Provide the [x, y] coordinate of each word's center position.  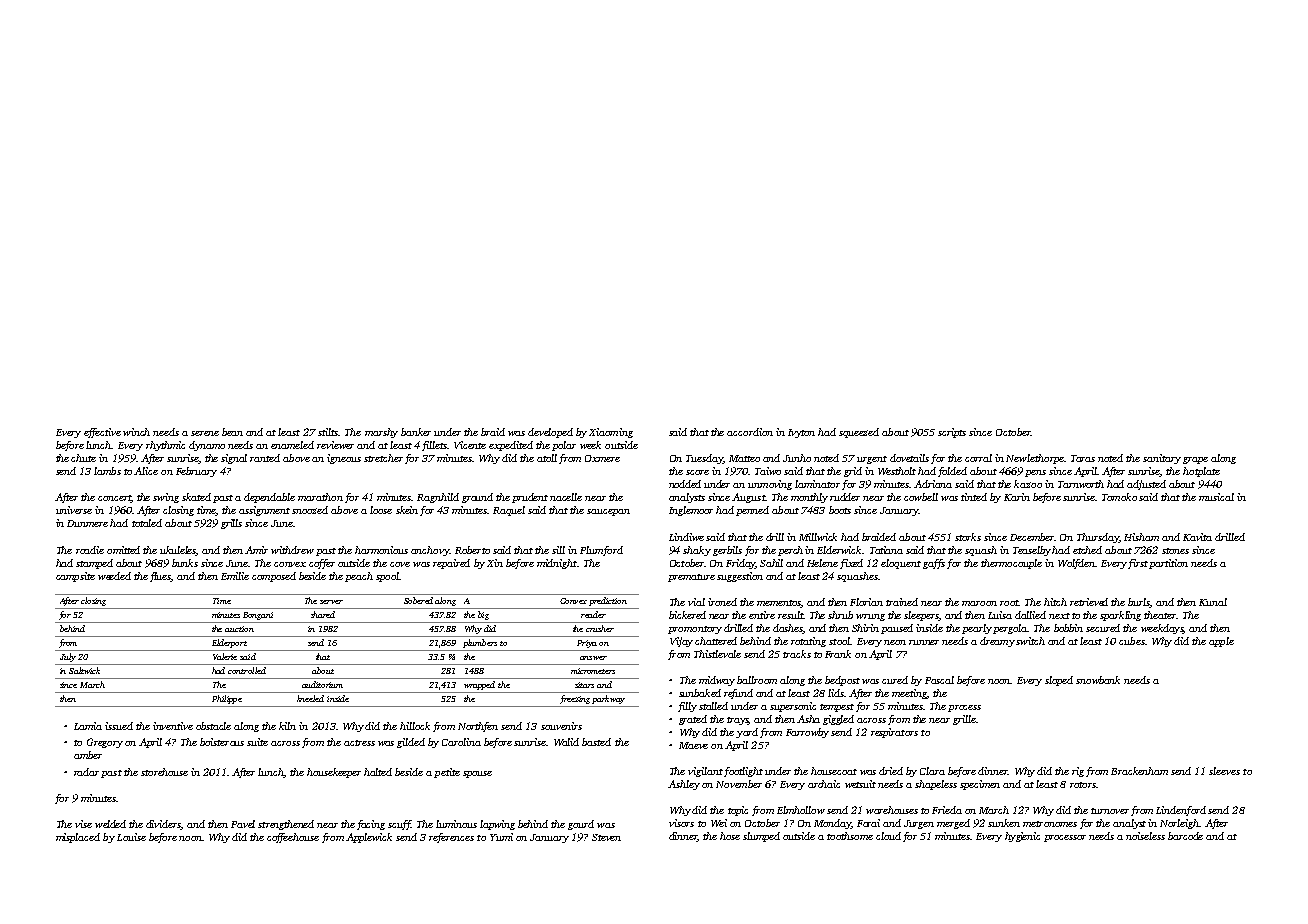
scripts [952, 433]
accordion [750, 432]
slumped [761, 837]
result [790, 615]
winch [136, 432]
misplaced [78, 838]
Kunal [1213, 602]
